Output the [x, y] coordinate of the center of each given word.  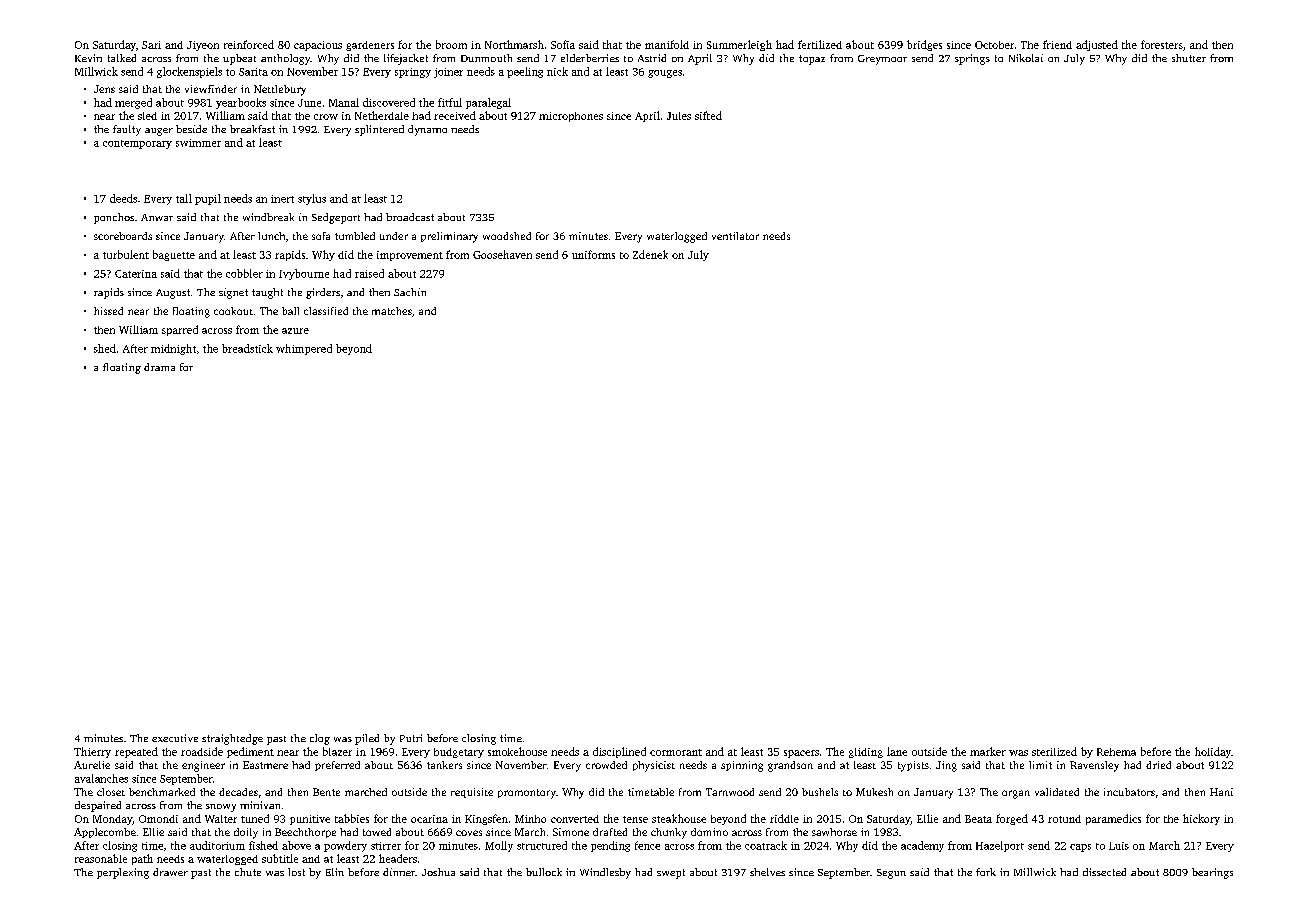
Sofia [563, 44]
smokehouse [517, 751]
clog [320, 739]
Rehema [1116, 752]
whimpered [304, 349]
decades [238, 792]
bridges [924, 45]
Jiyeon [203, 46]
